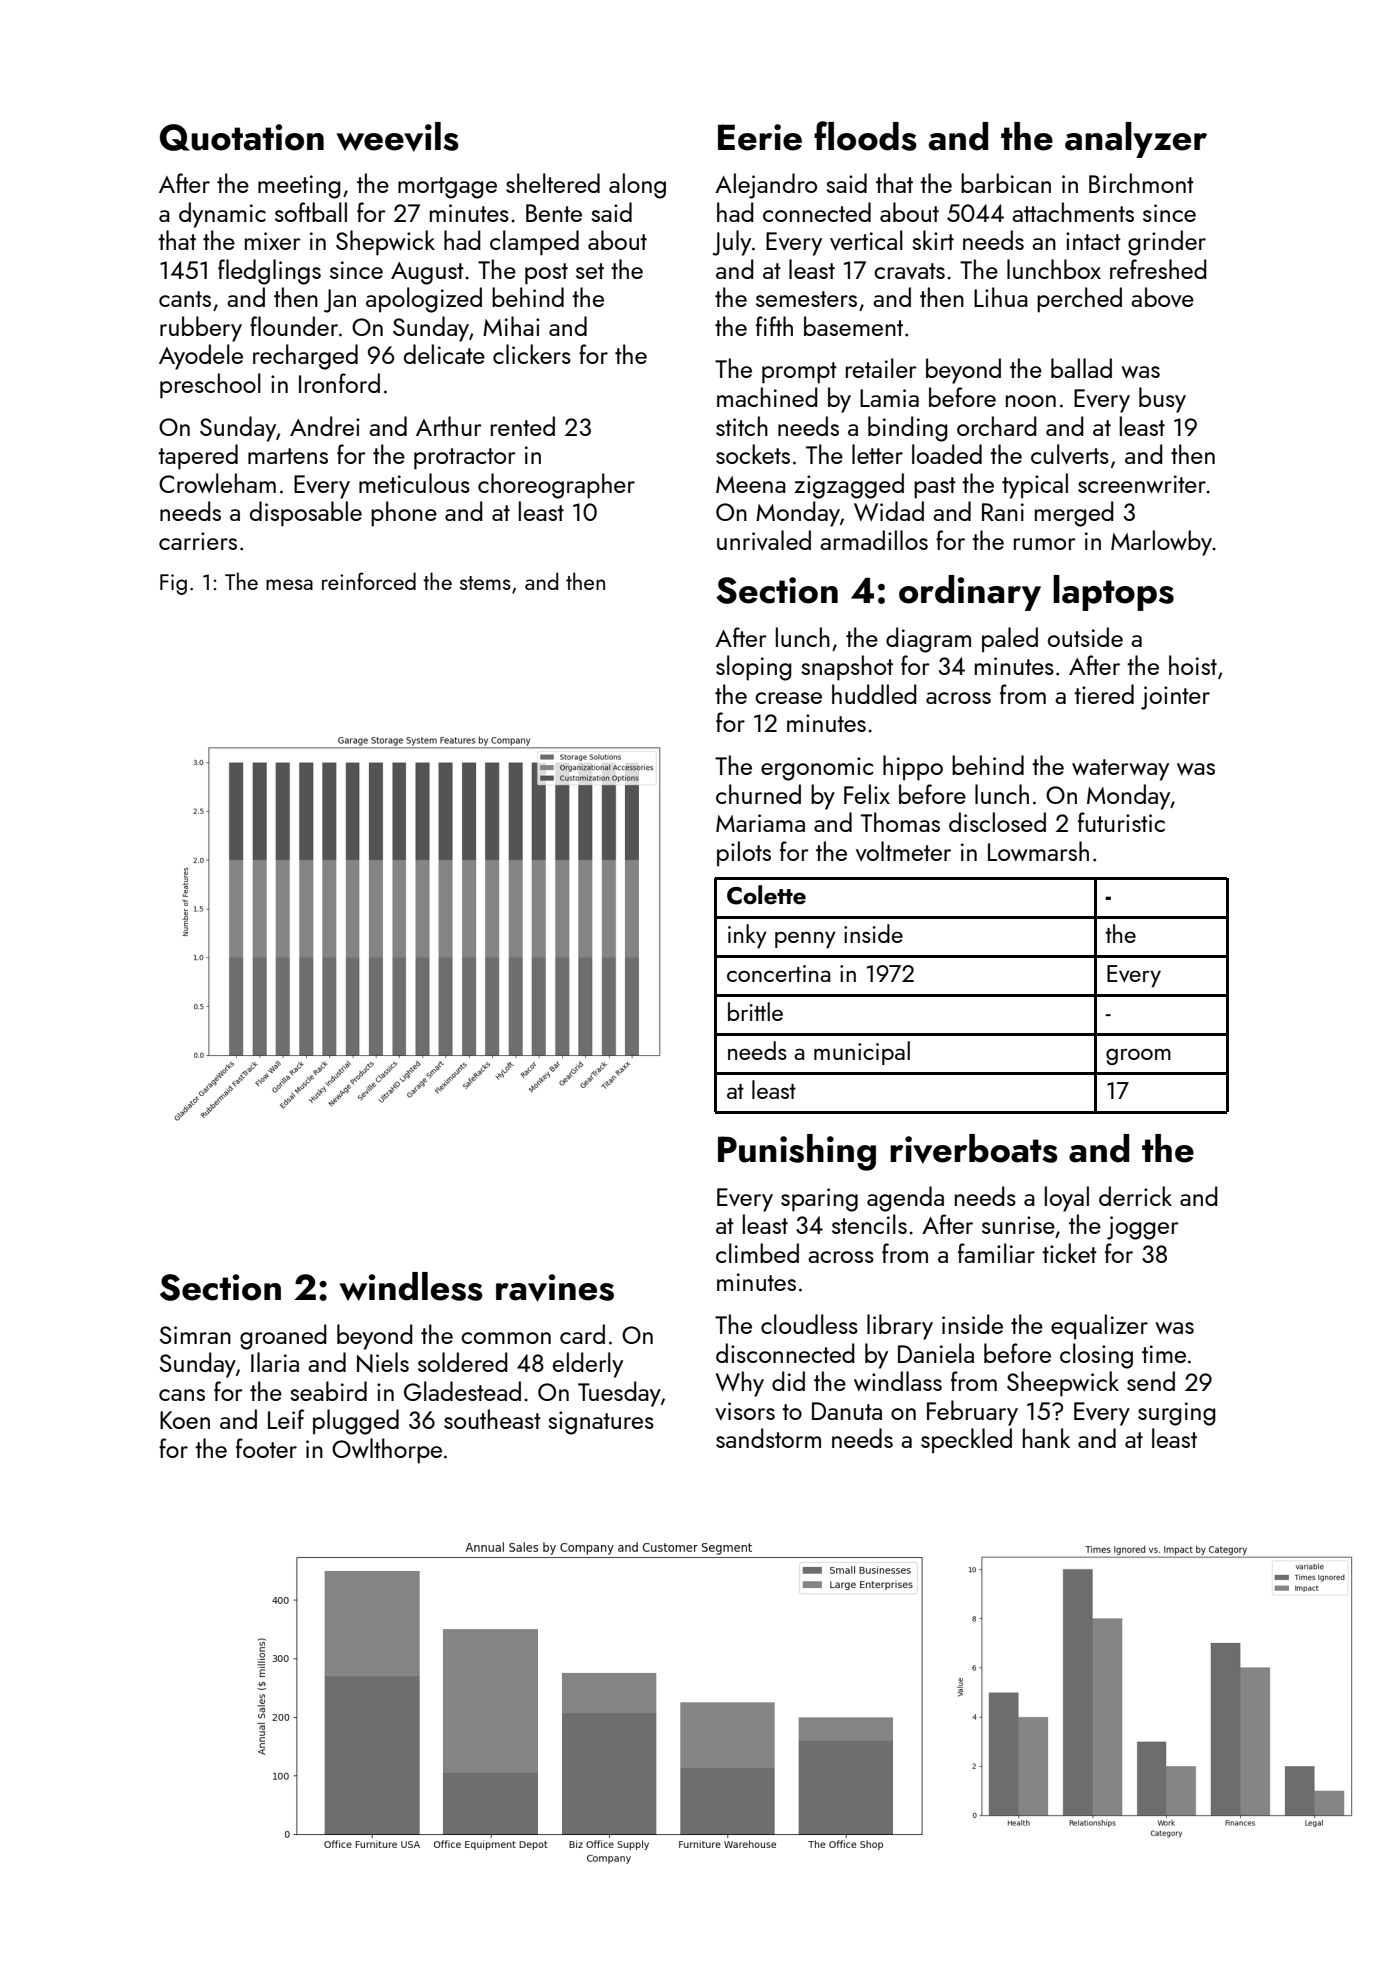 This document has height=1969, width=1386. What do you see at coordinates (1158, 269) in the document?
I see `refreshed` at bounding box center [1158, 269].
